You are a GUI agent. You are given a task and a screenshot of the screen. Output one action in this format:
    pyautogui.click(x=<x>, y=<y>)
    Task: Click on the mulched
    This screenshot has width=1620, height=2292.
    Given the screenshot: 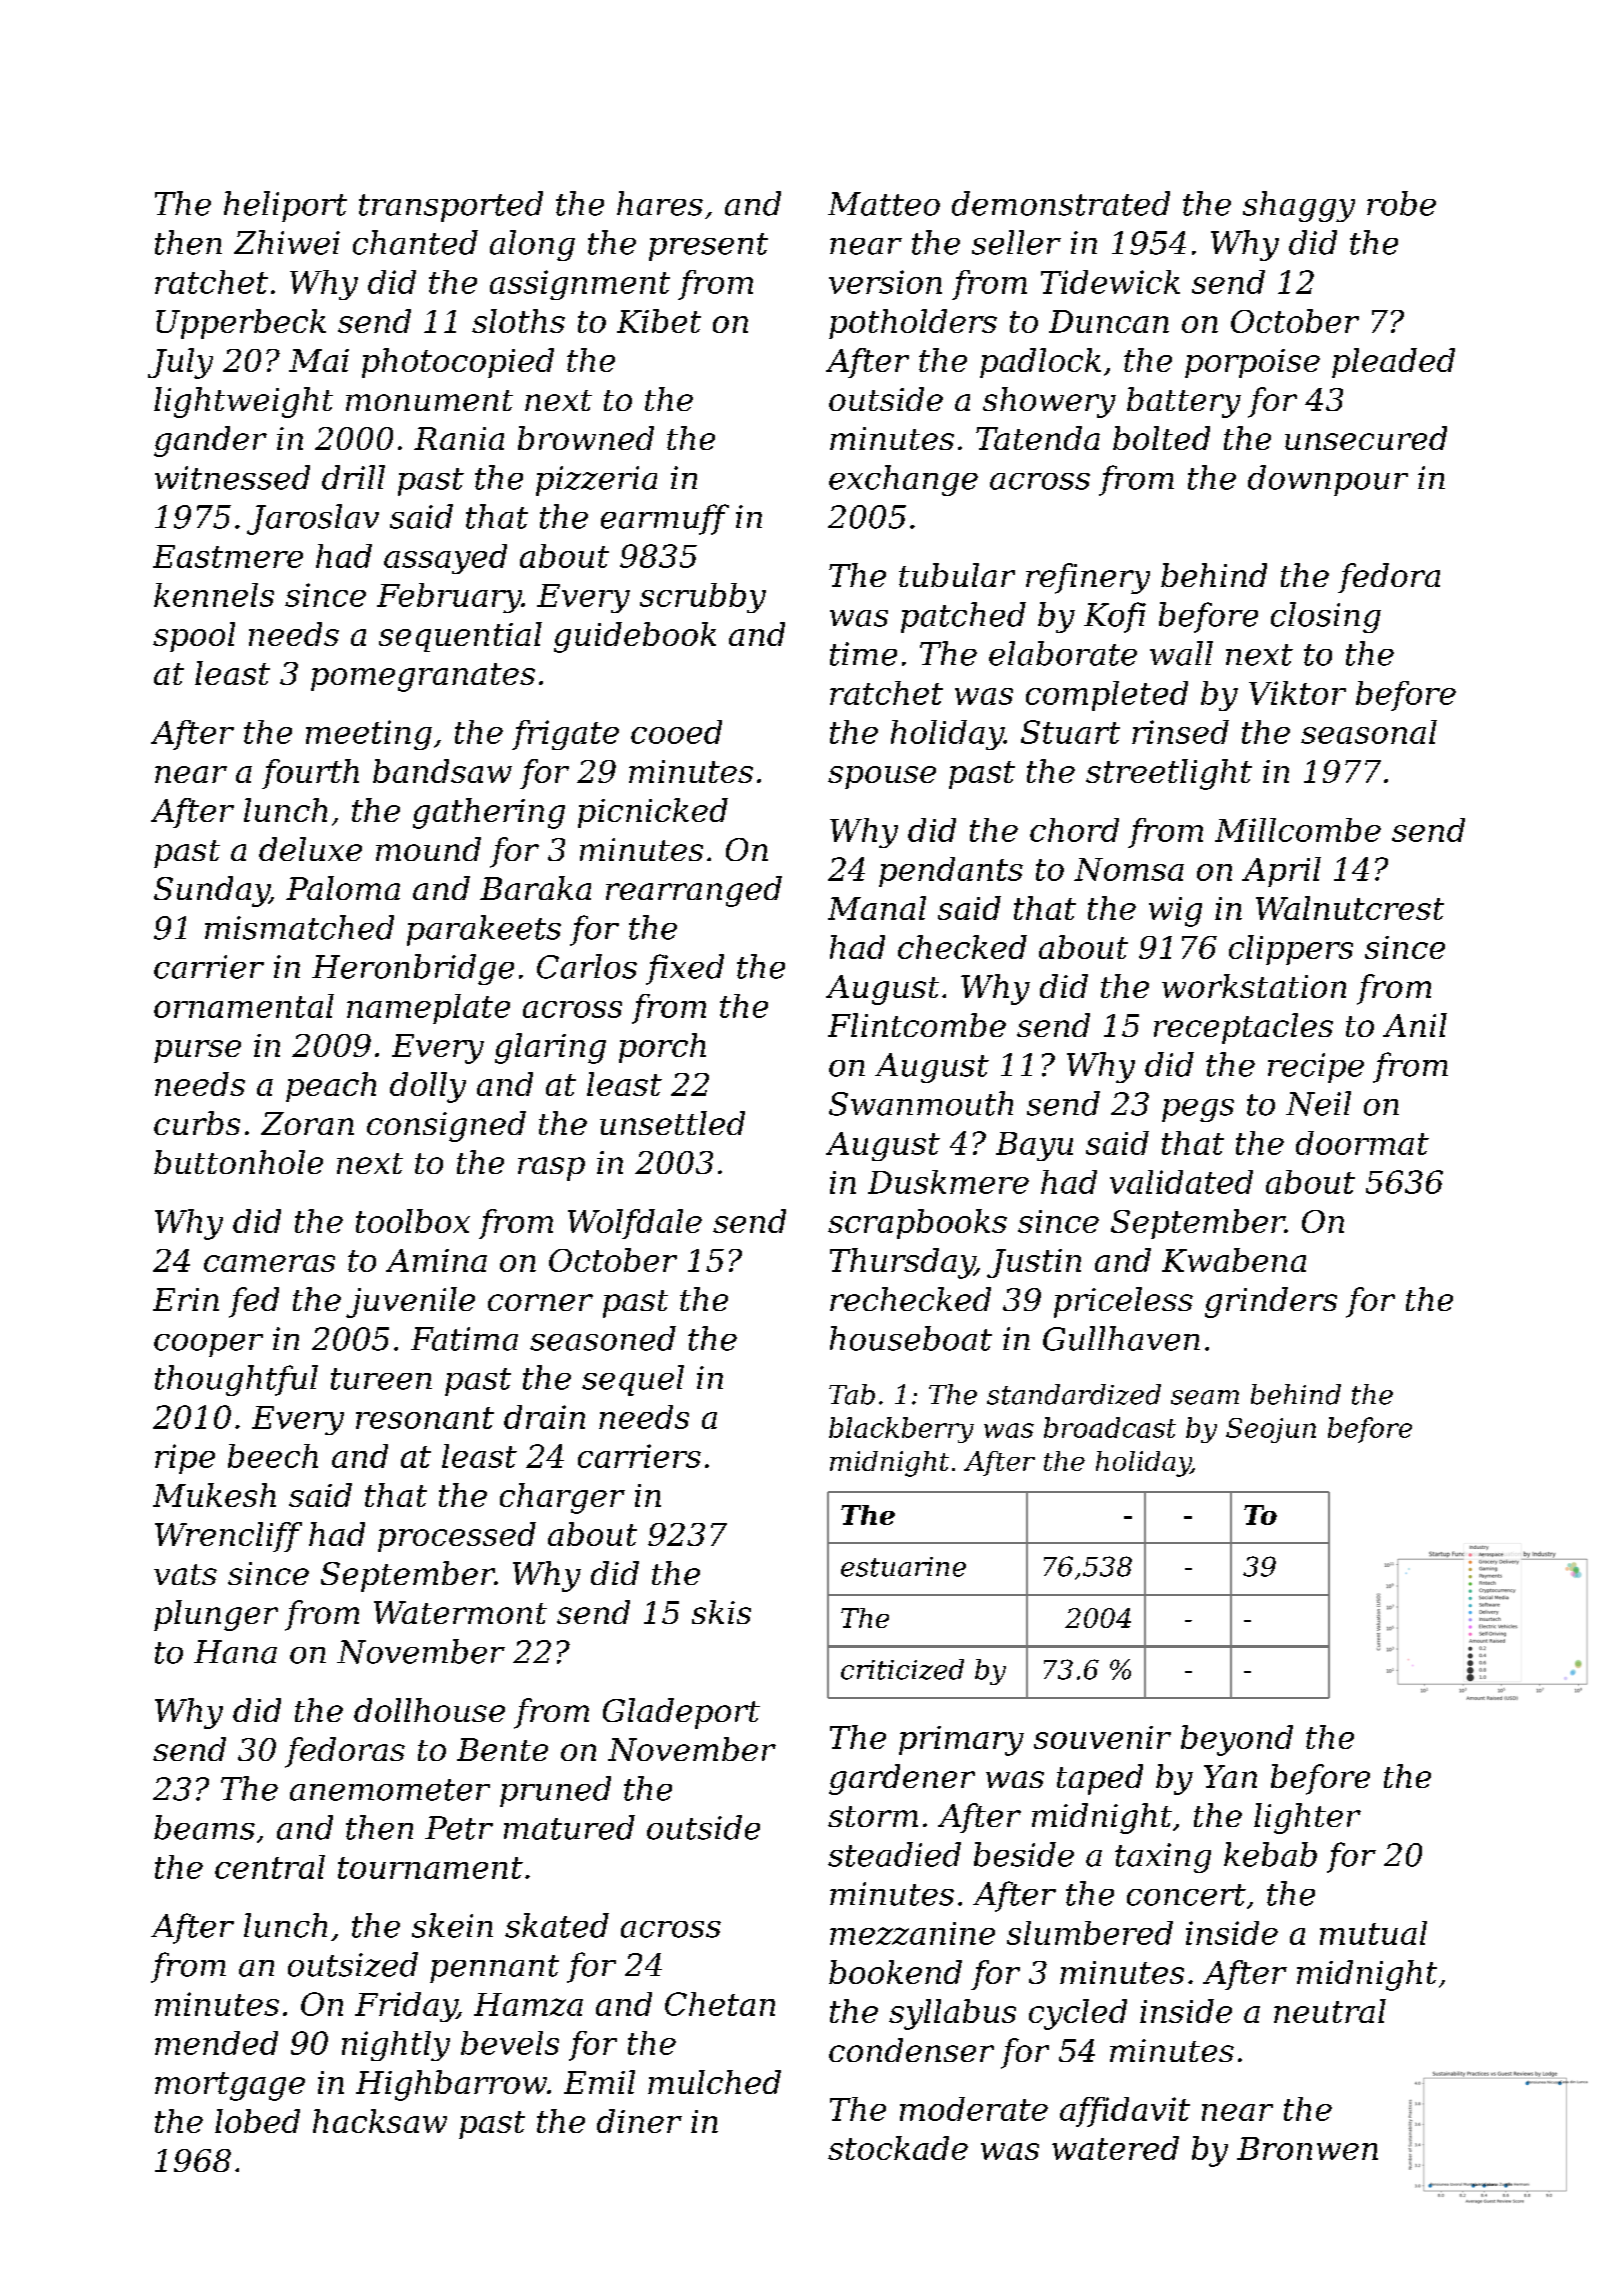 What is the action you would take?
    pyautogui.click(x=714, y=2082)
